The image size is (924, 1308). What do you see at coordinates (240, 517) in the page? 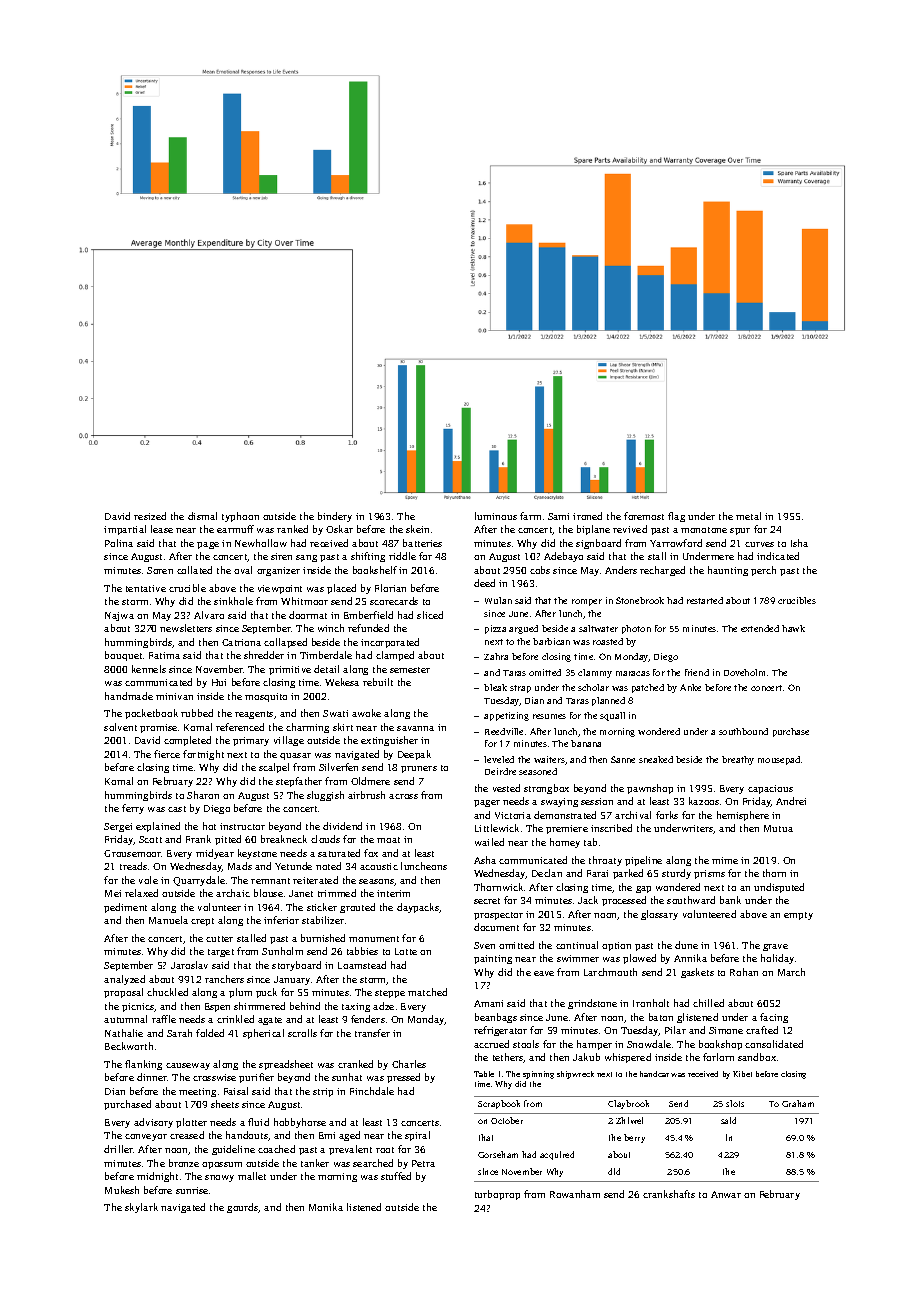
I see `typhoon` at bounding box center [240, 517].
